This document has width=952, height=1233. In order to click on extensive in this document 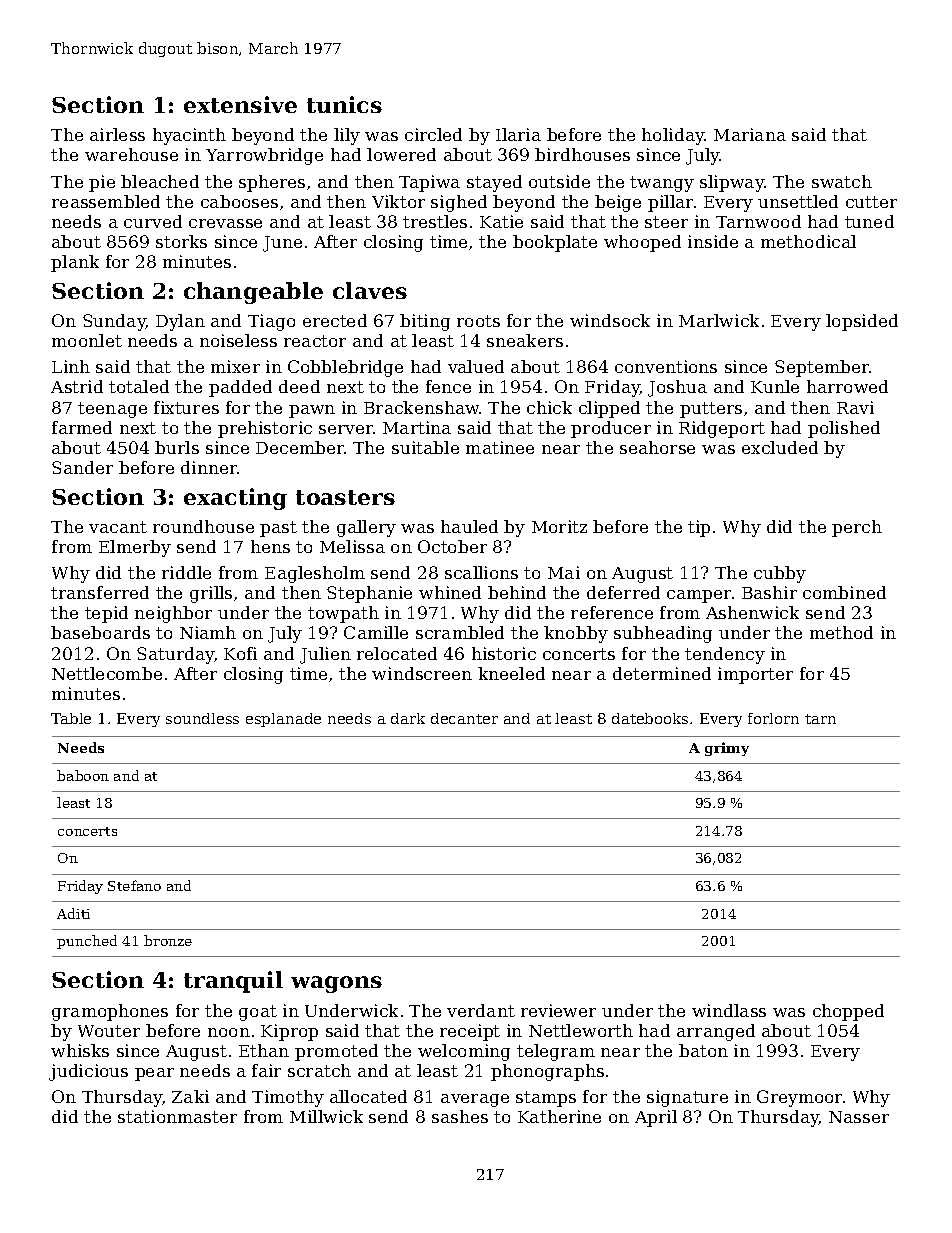, I will do `click(240, 104)`.
